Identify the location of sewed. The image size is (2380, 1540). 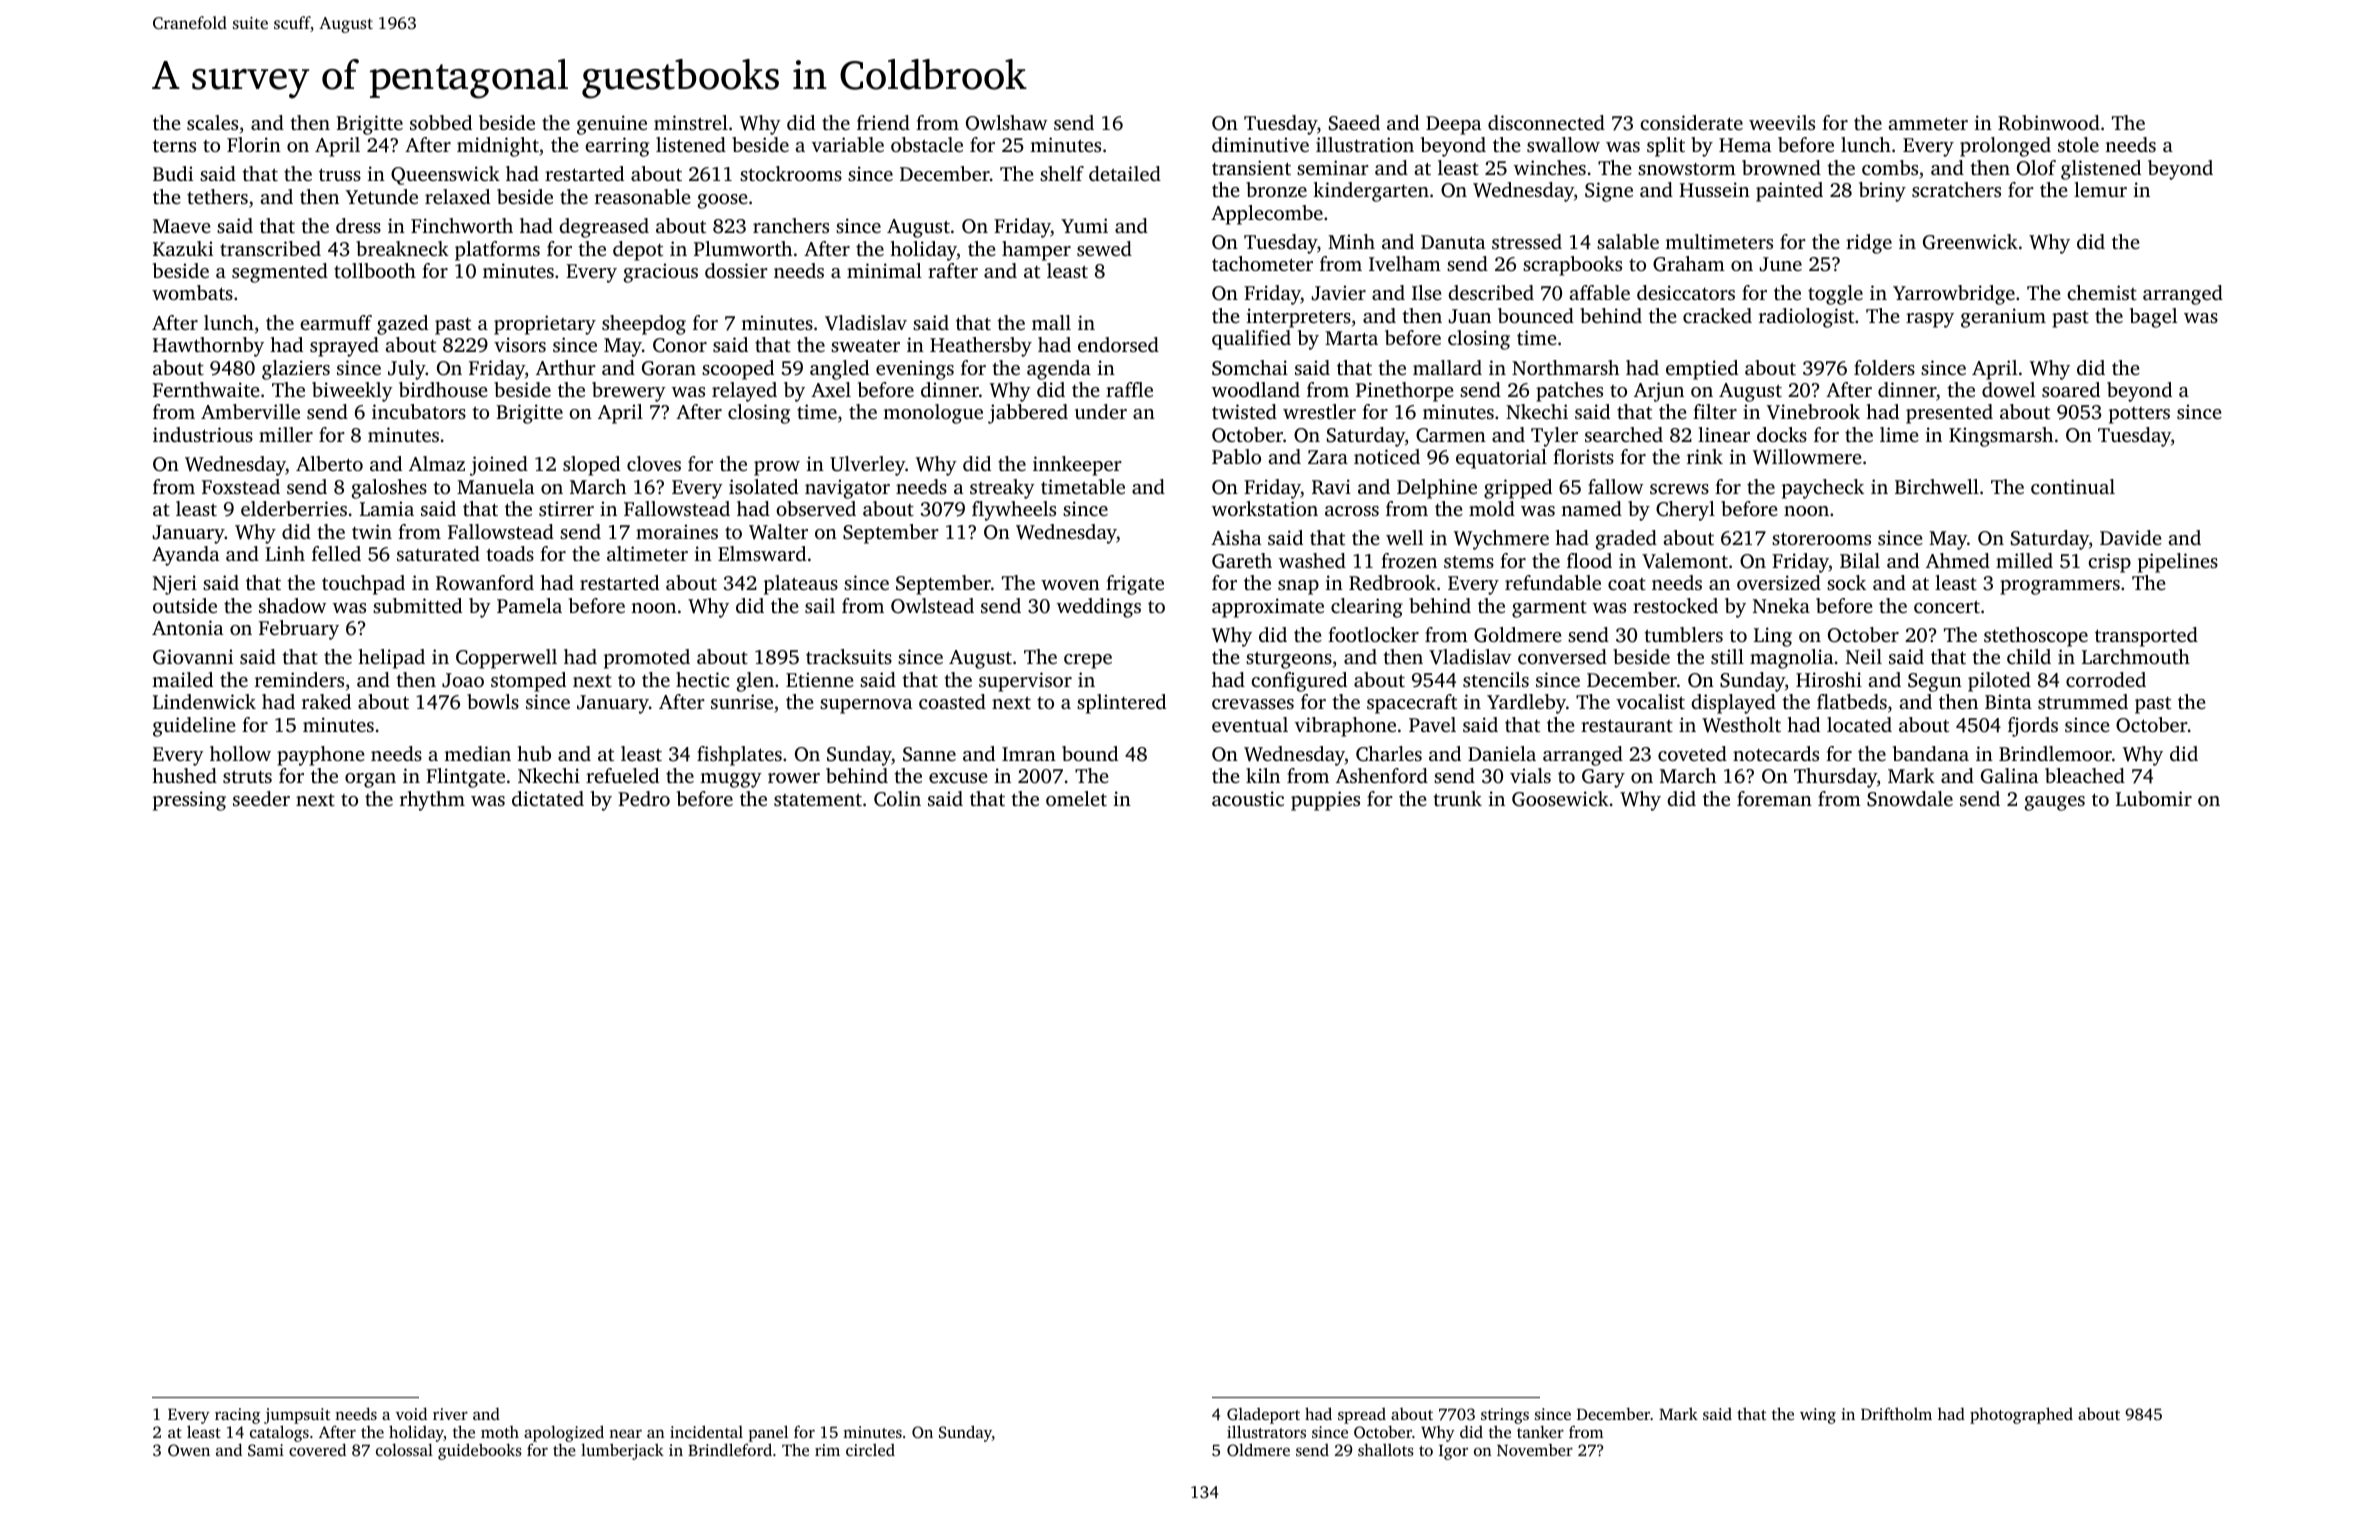
(1104, 248).
